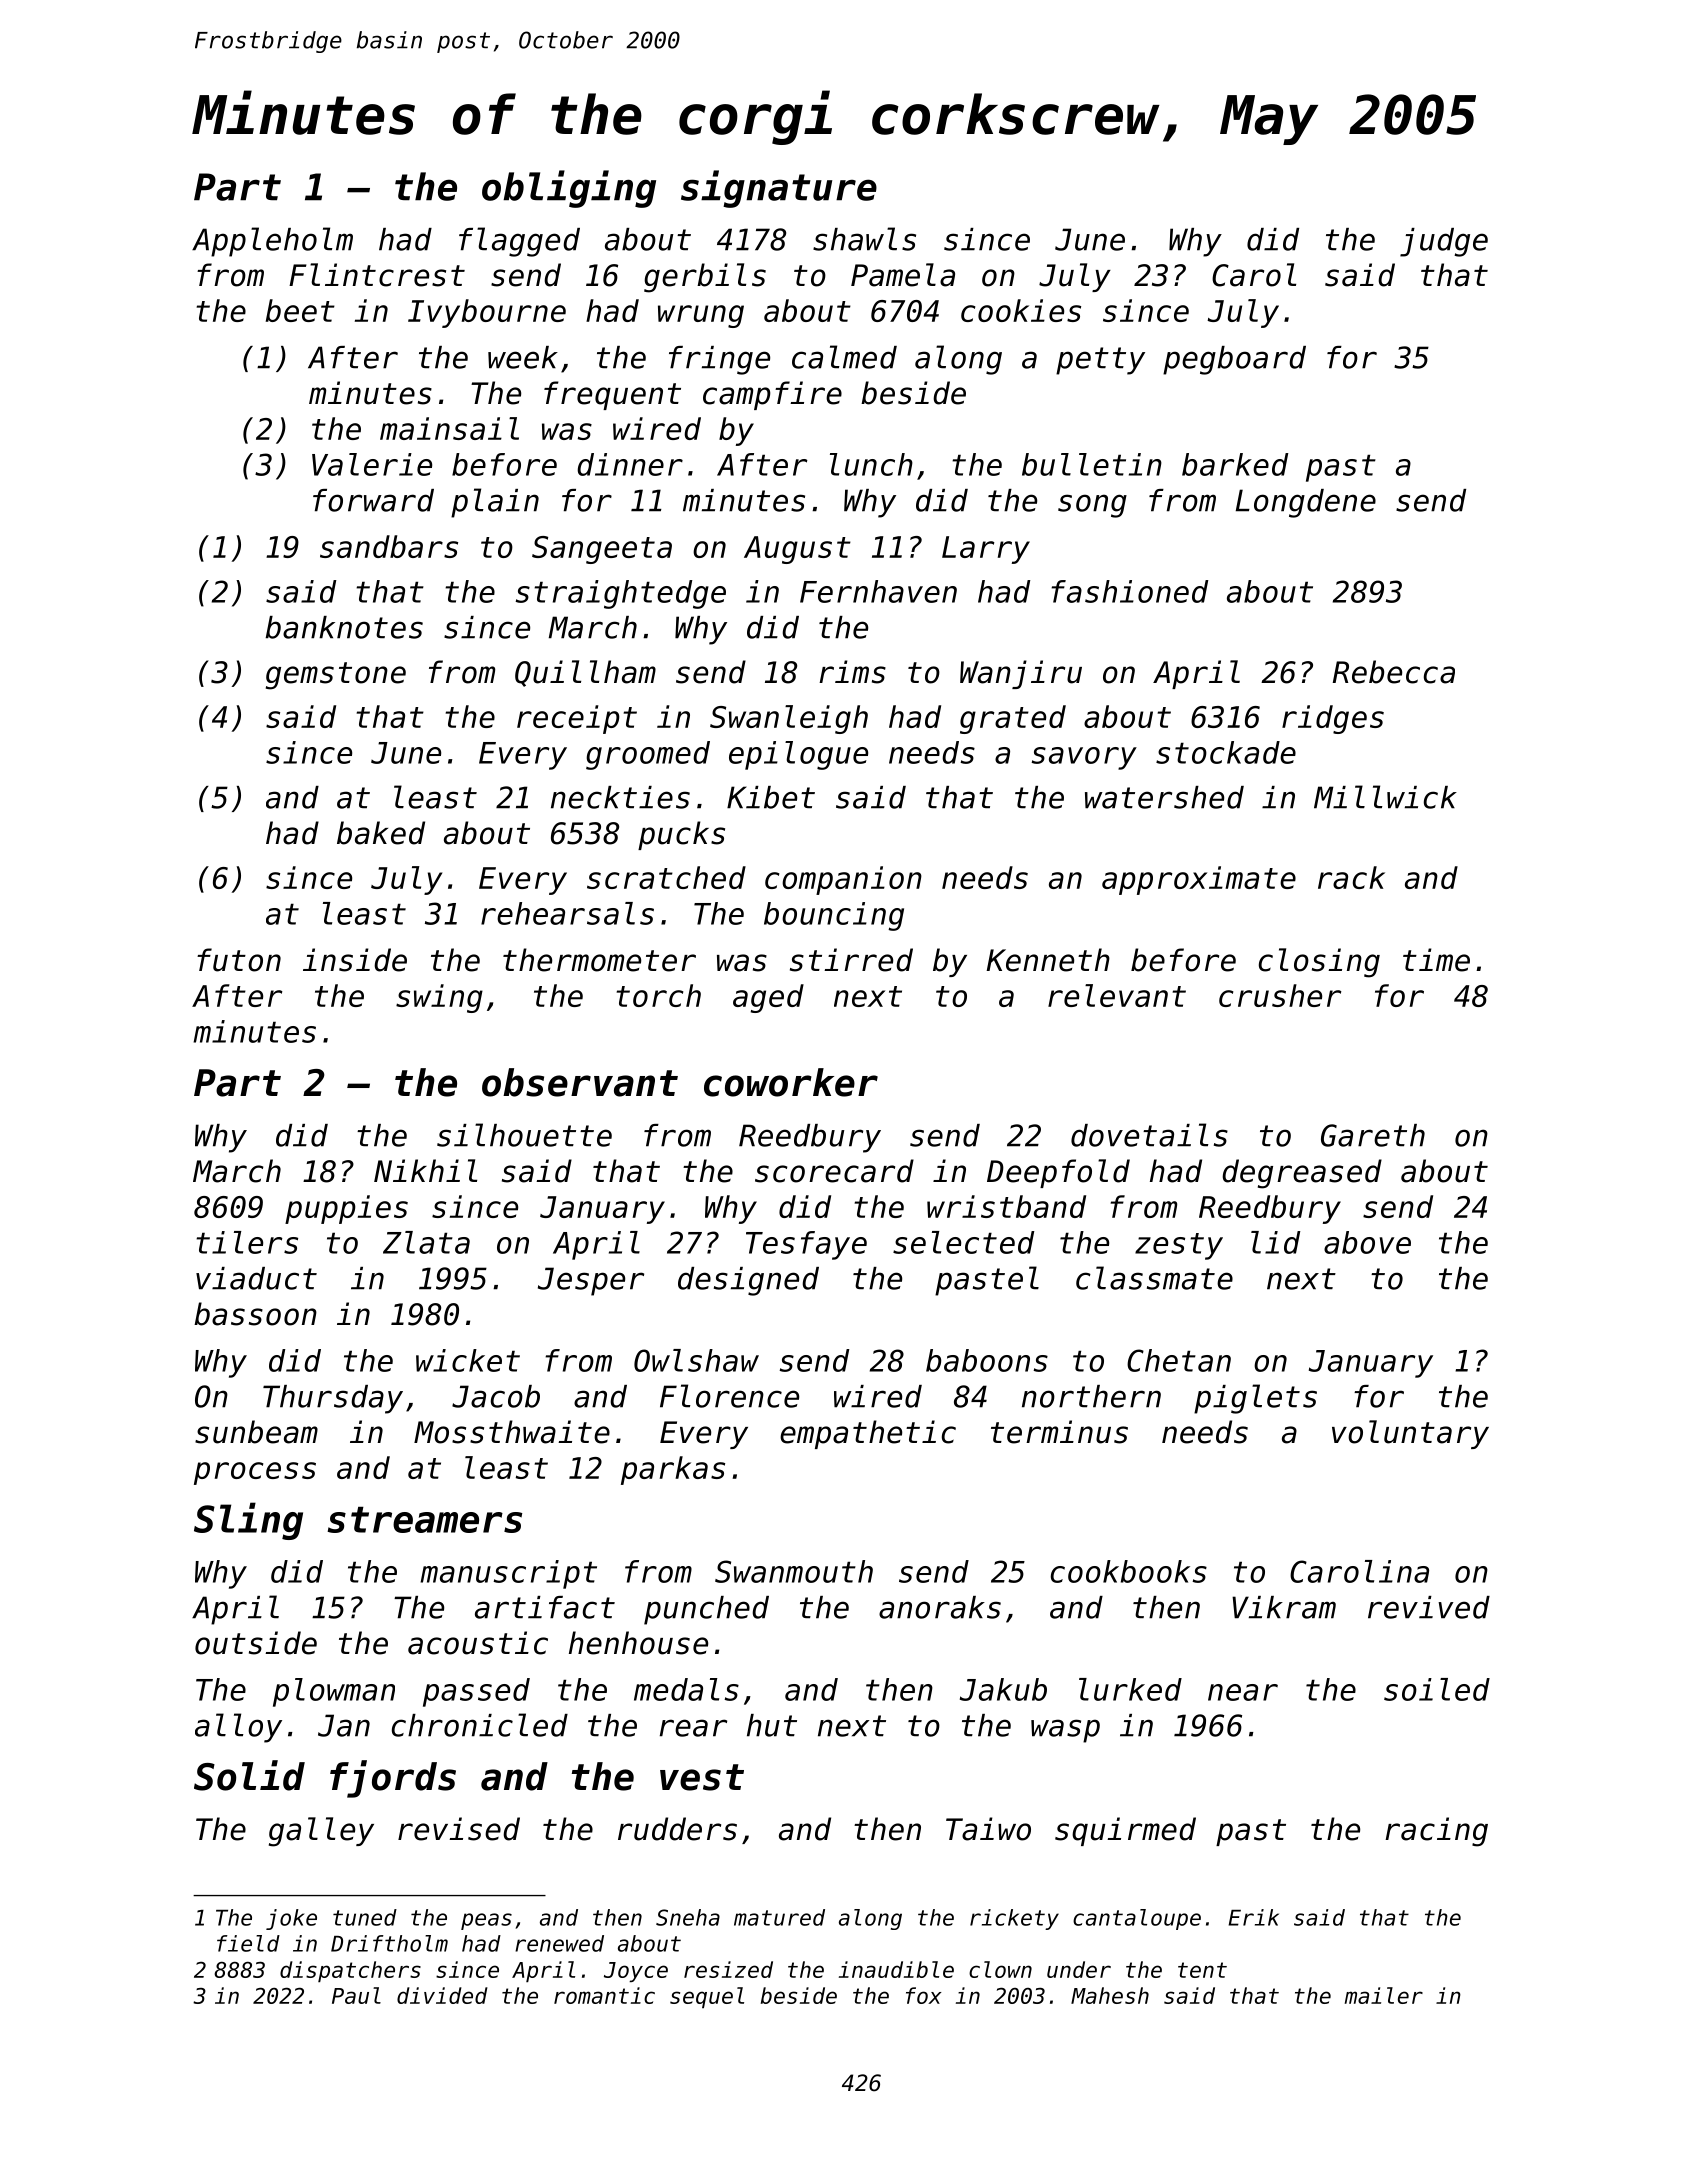  Describe the element at coordinates (1444, 242) in the screenshot. I see `judge` at that location.
